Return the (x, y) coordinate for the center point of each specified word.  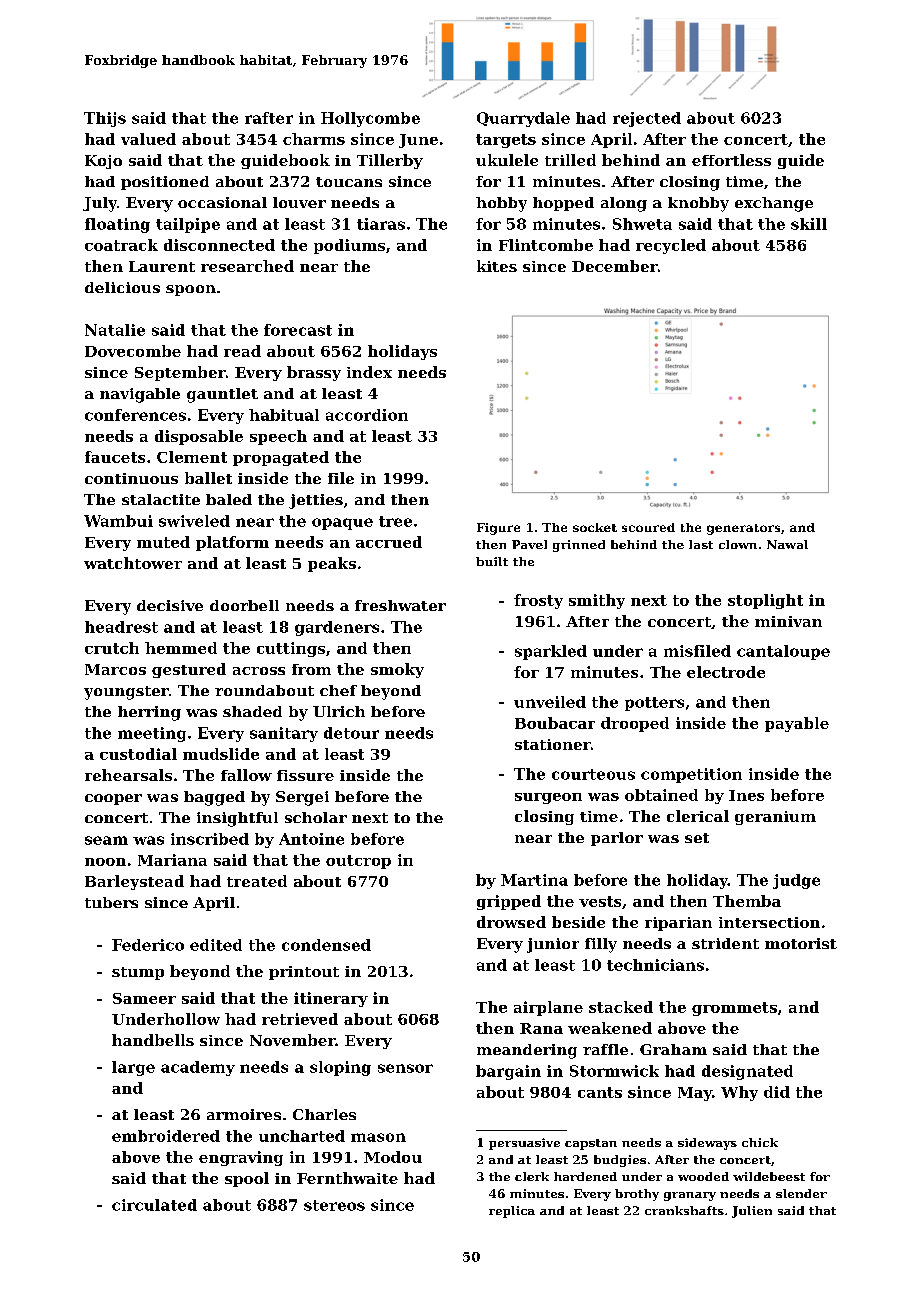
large (133, 1068)
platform (232, 543)
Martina (534, 880)
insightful (237, 819)
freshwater (400, 605)
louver (299, 202)
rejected (647, 119)
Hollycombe (370, 119)
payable (797, 724)
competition (691, 775)
